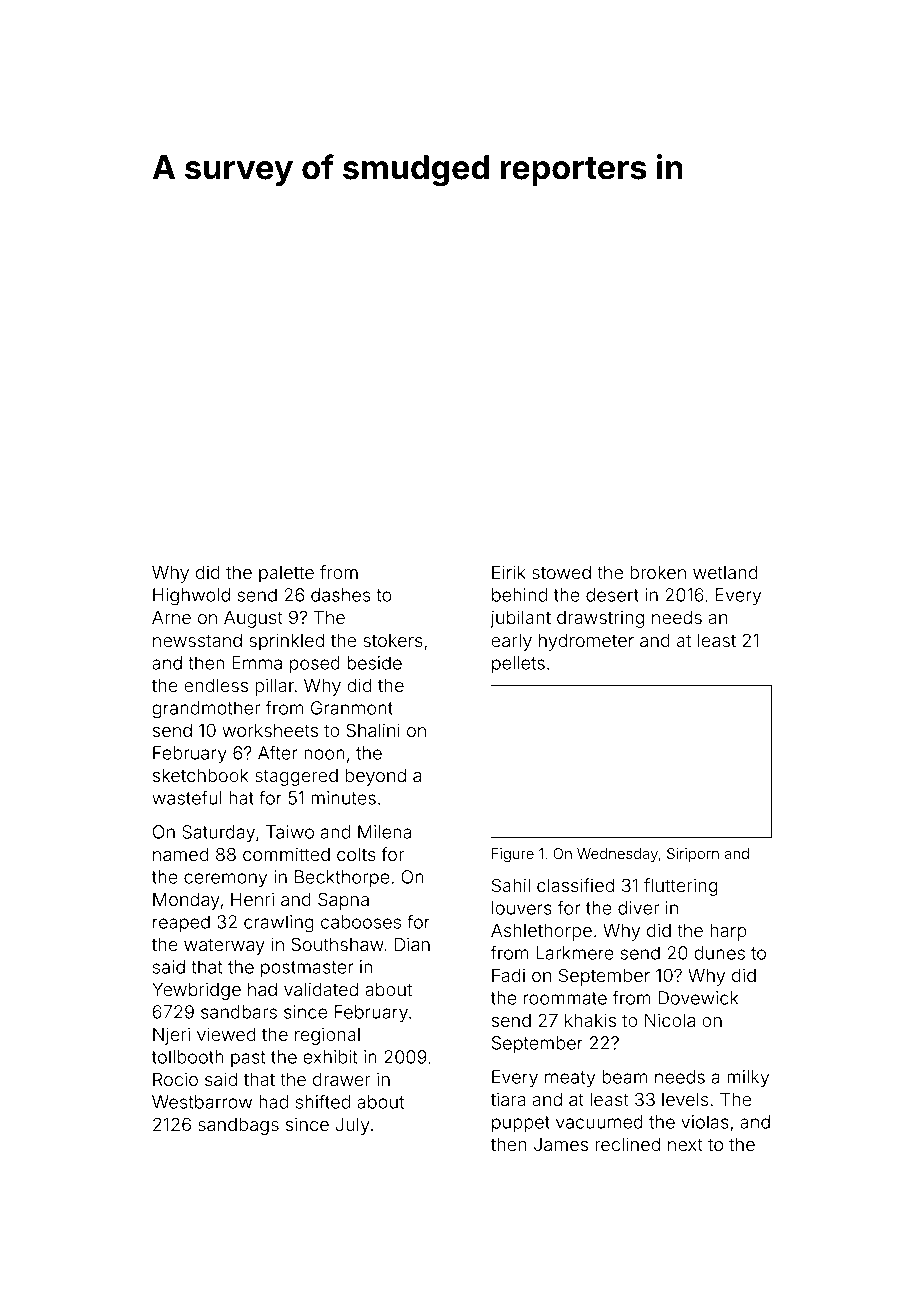  Describe the element at coordinates (522, 908) in the screenshot. I see `louvers` at that location.
